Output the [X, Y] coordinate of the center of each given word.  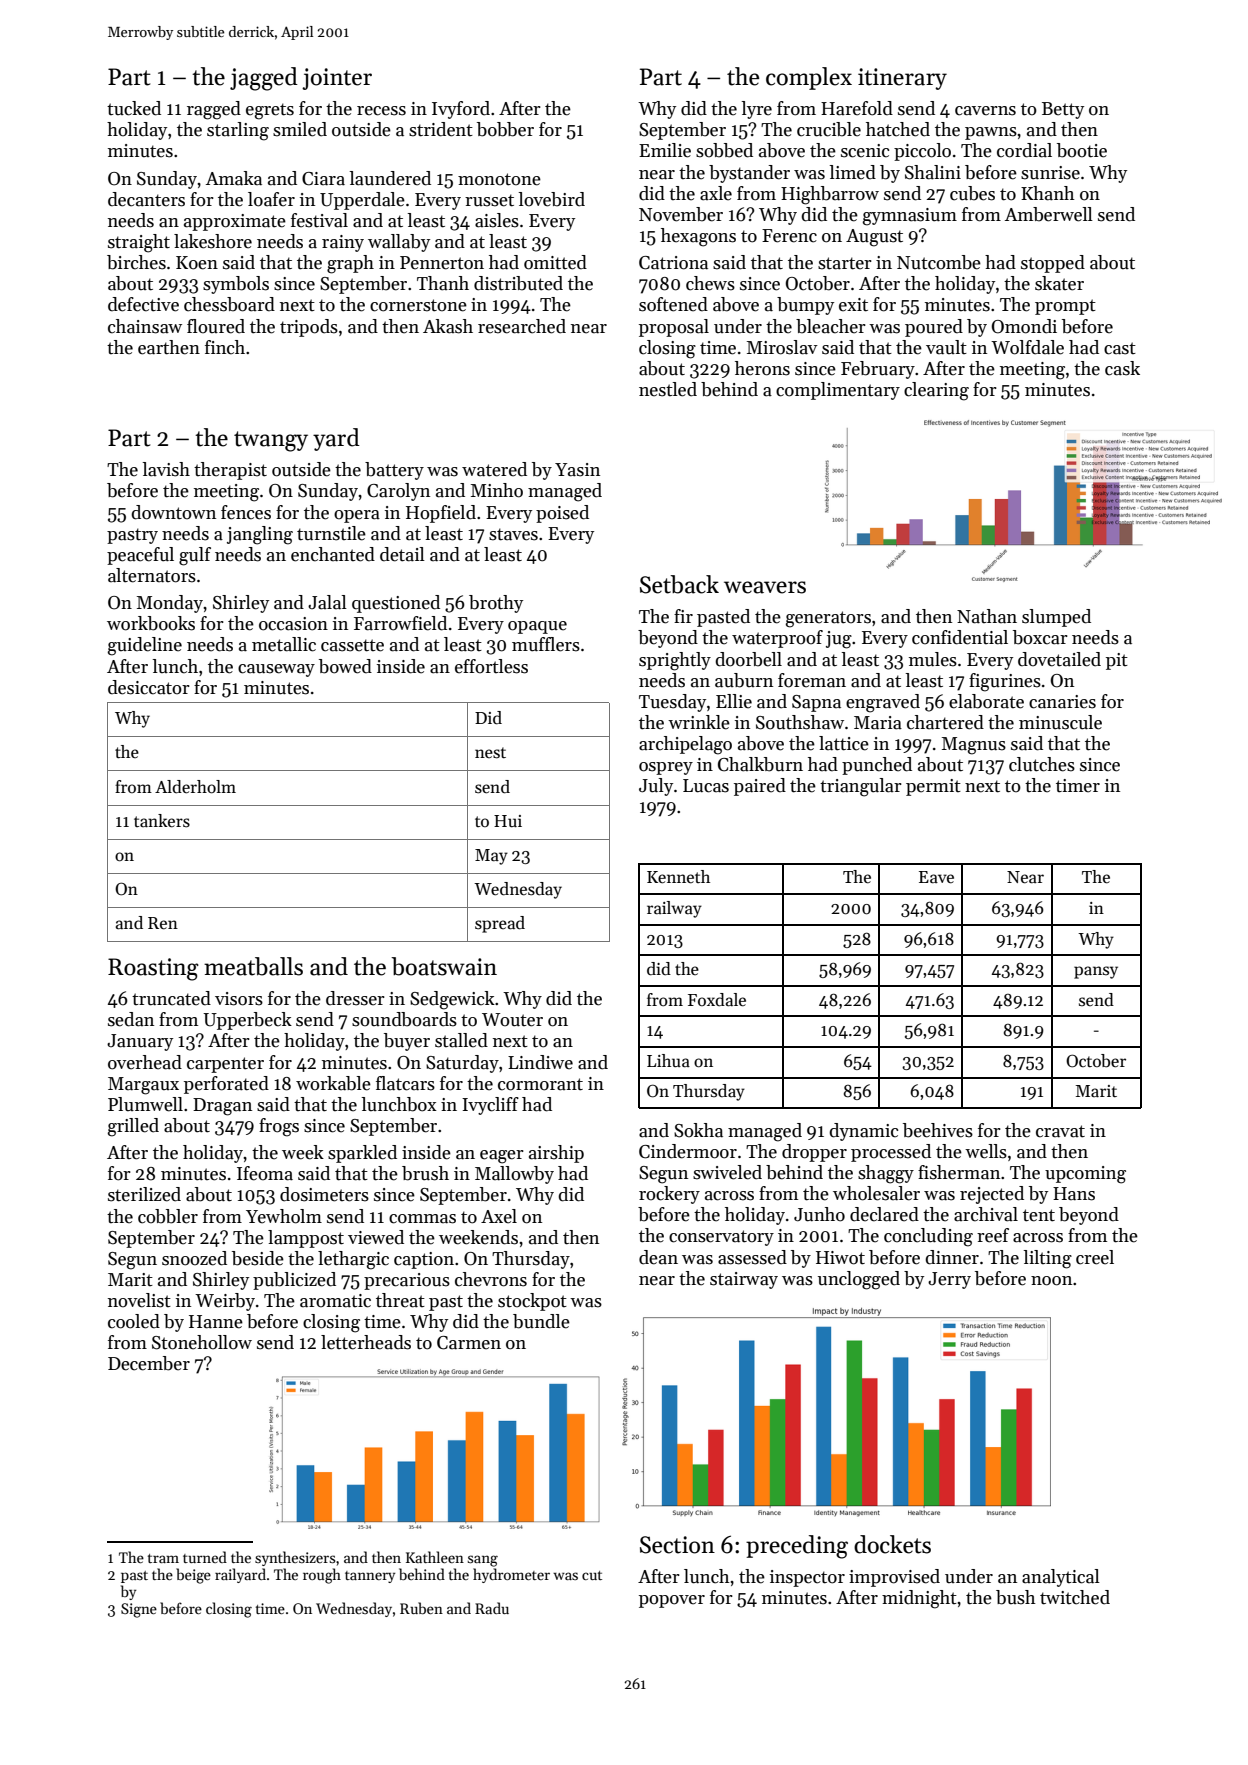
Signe [139, 1610]
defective [143, 304]
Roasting [153, 969]
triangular [861, 787]
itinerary [902, 79]
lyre [757, 110]
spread [500, 924]
